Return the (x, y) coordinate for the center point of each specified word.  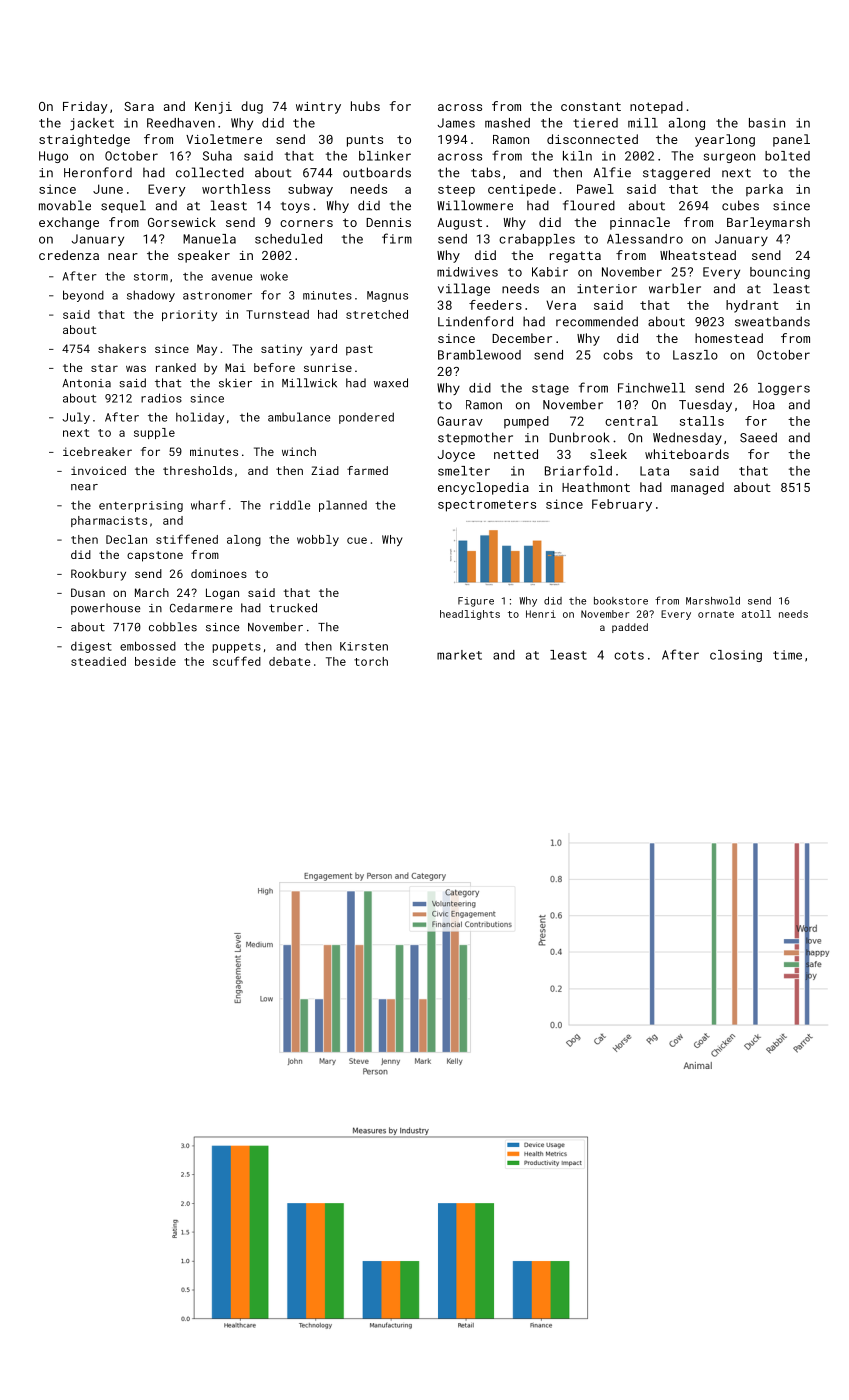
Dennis (388, 222)
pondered (366, 418)
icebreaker (97, 451)
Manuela (209, 239)
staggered (676, 173)
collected (210, 172)
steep (456, 191)
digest (91, 647)
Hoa (764, 405)
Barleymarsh (768, 223)
